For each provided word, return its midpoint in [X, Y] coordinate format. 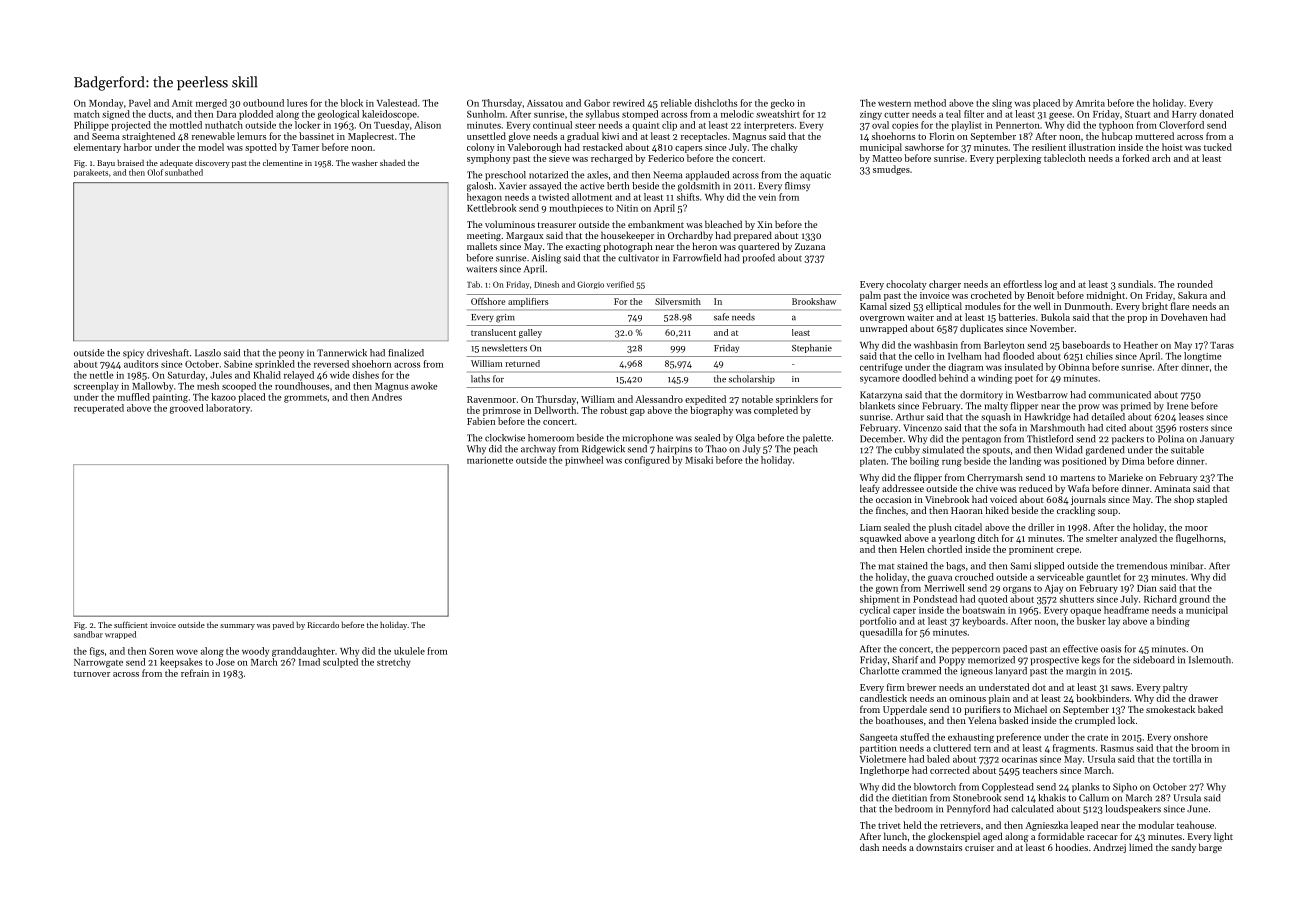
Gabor [597, 103]
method [930, 103]
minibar [1187, 566]
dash [869, 847]
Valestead [397, 103]
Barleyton [1004, 346]
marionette [490, 460]
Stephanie [812, 348]
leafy [870, 489]
